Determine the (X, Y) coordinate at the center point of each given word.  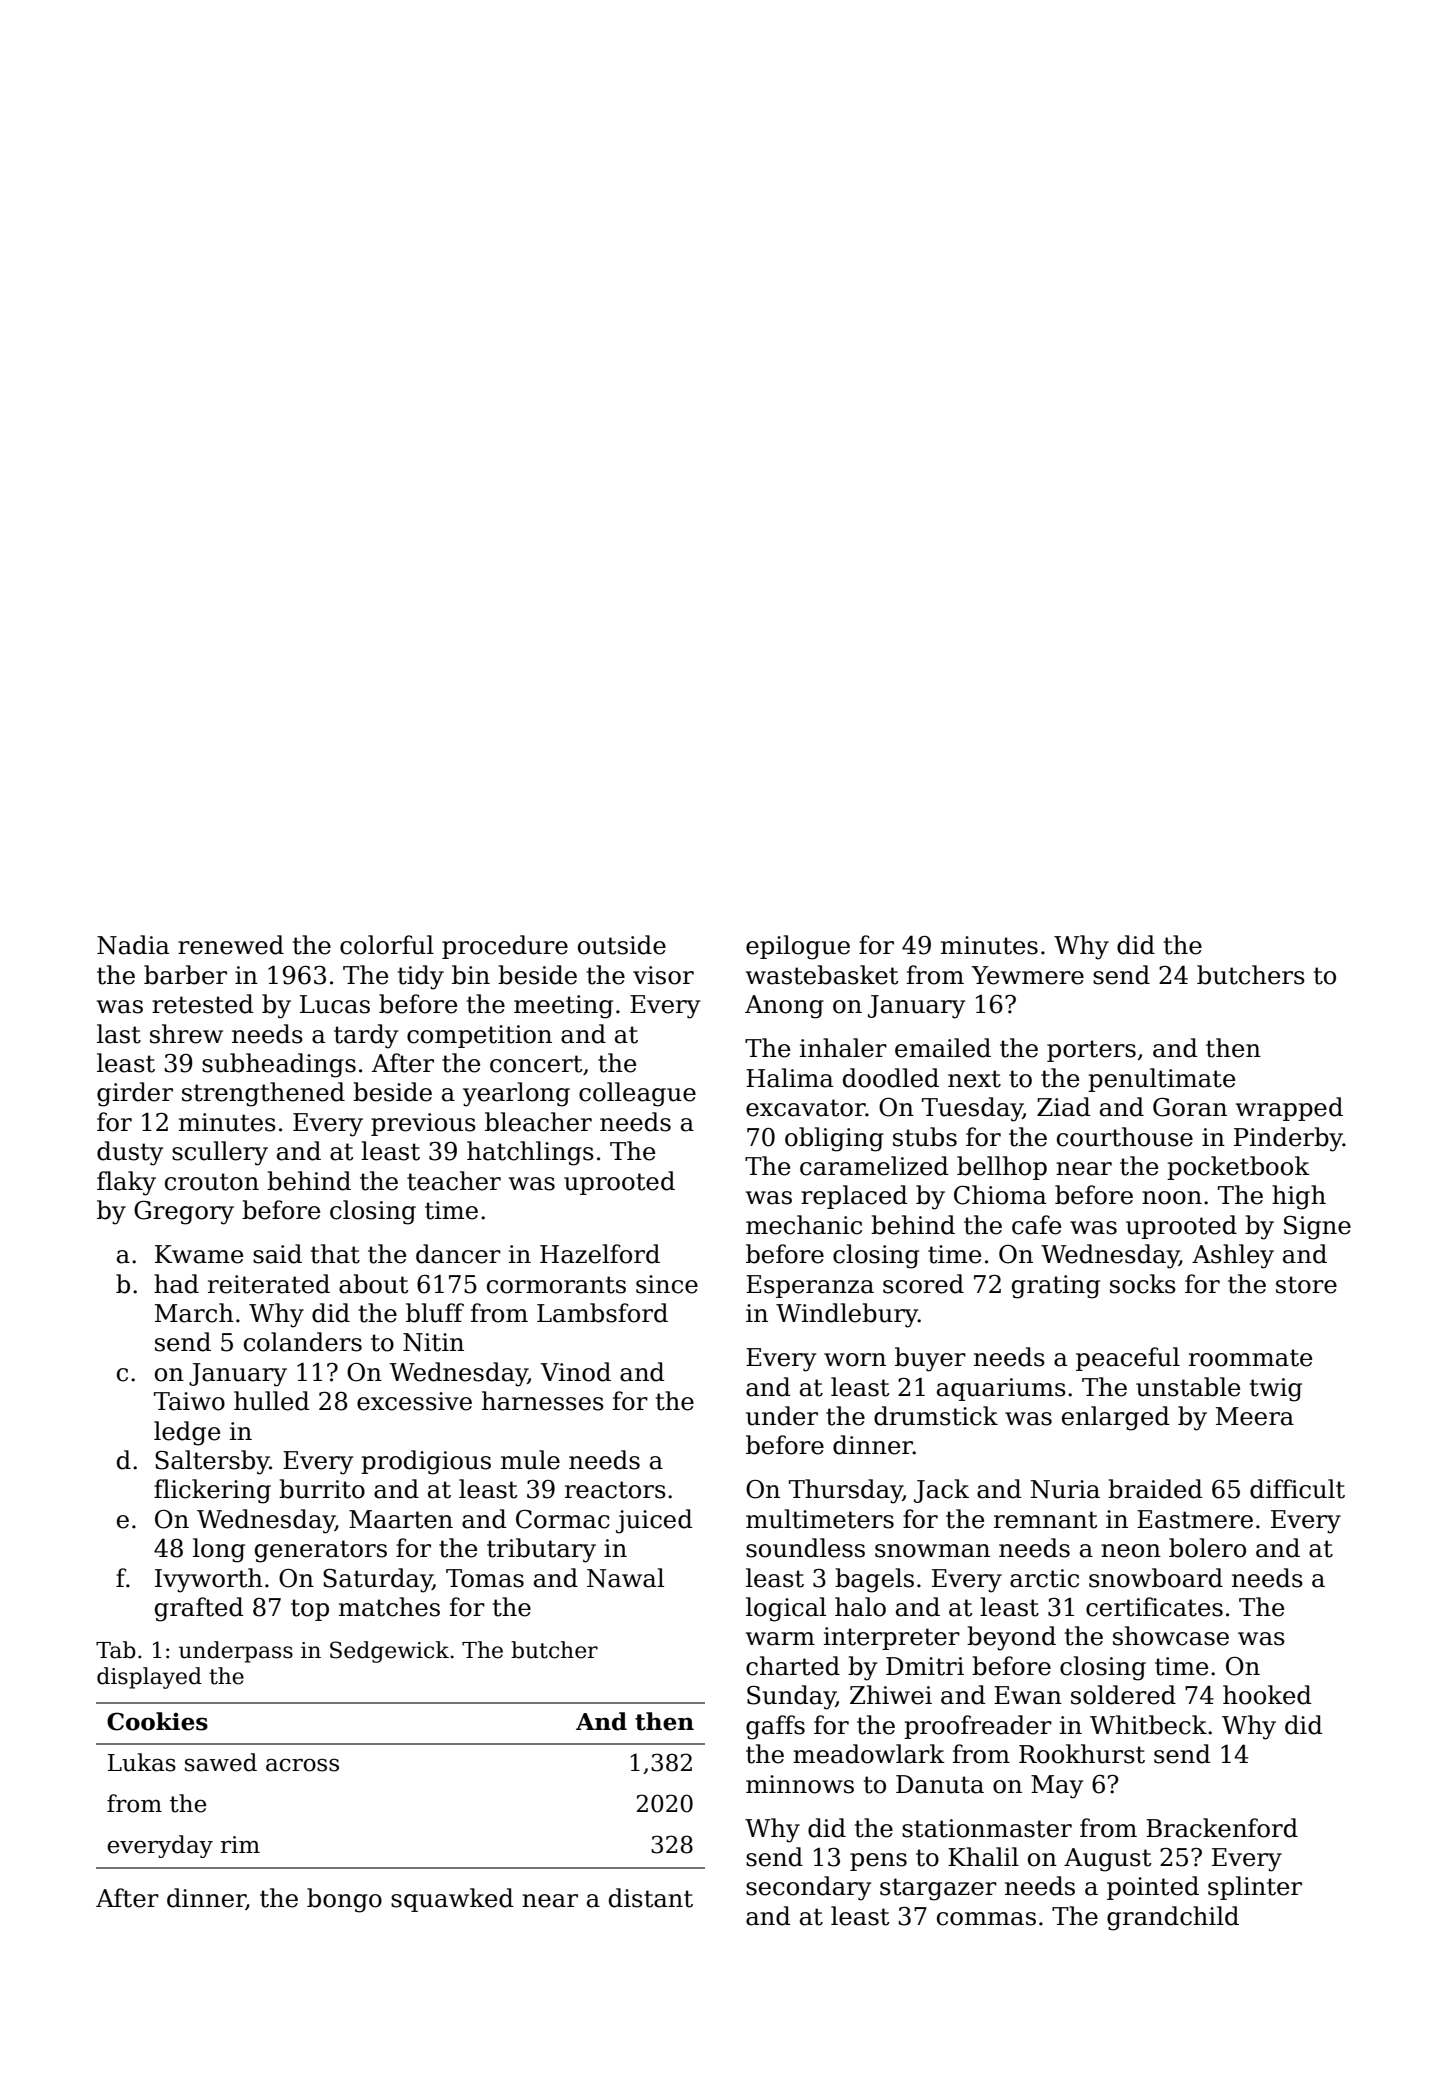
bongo (344, 1900)
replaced (854, 1197)
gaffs (775, 1727)
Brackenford (1222, 1828)
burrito (322, 1489)
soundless (805, 1548)
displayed (149, 1678)
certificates (1154, 1607)
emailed (943, 1048)
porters (1091, 1051)
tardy (366, 1036)
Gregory (184, 1213)
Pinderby (1288, 1139)
